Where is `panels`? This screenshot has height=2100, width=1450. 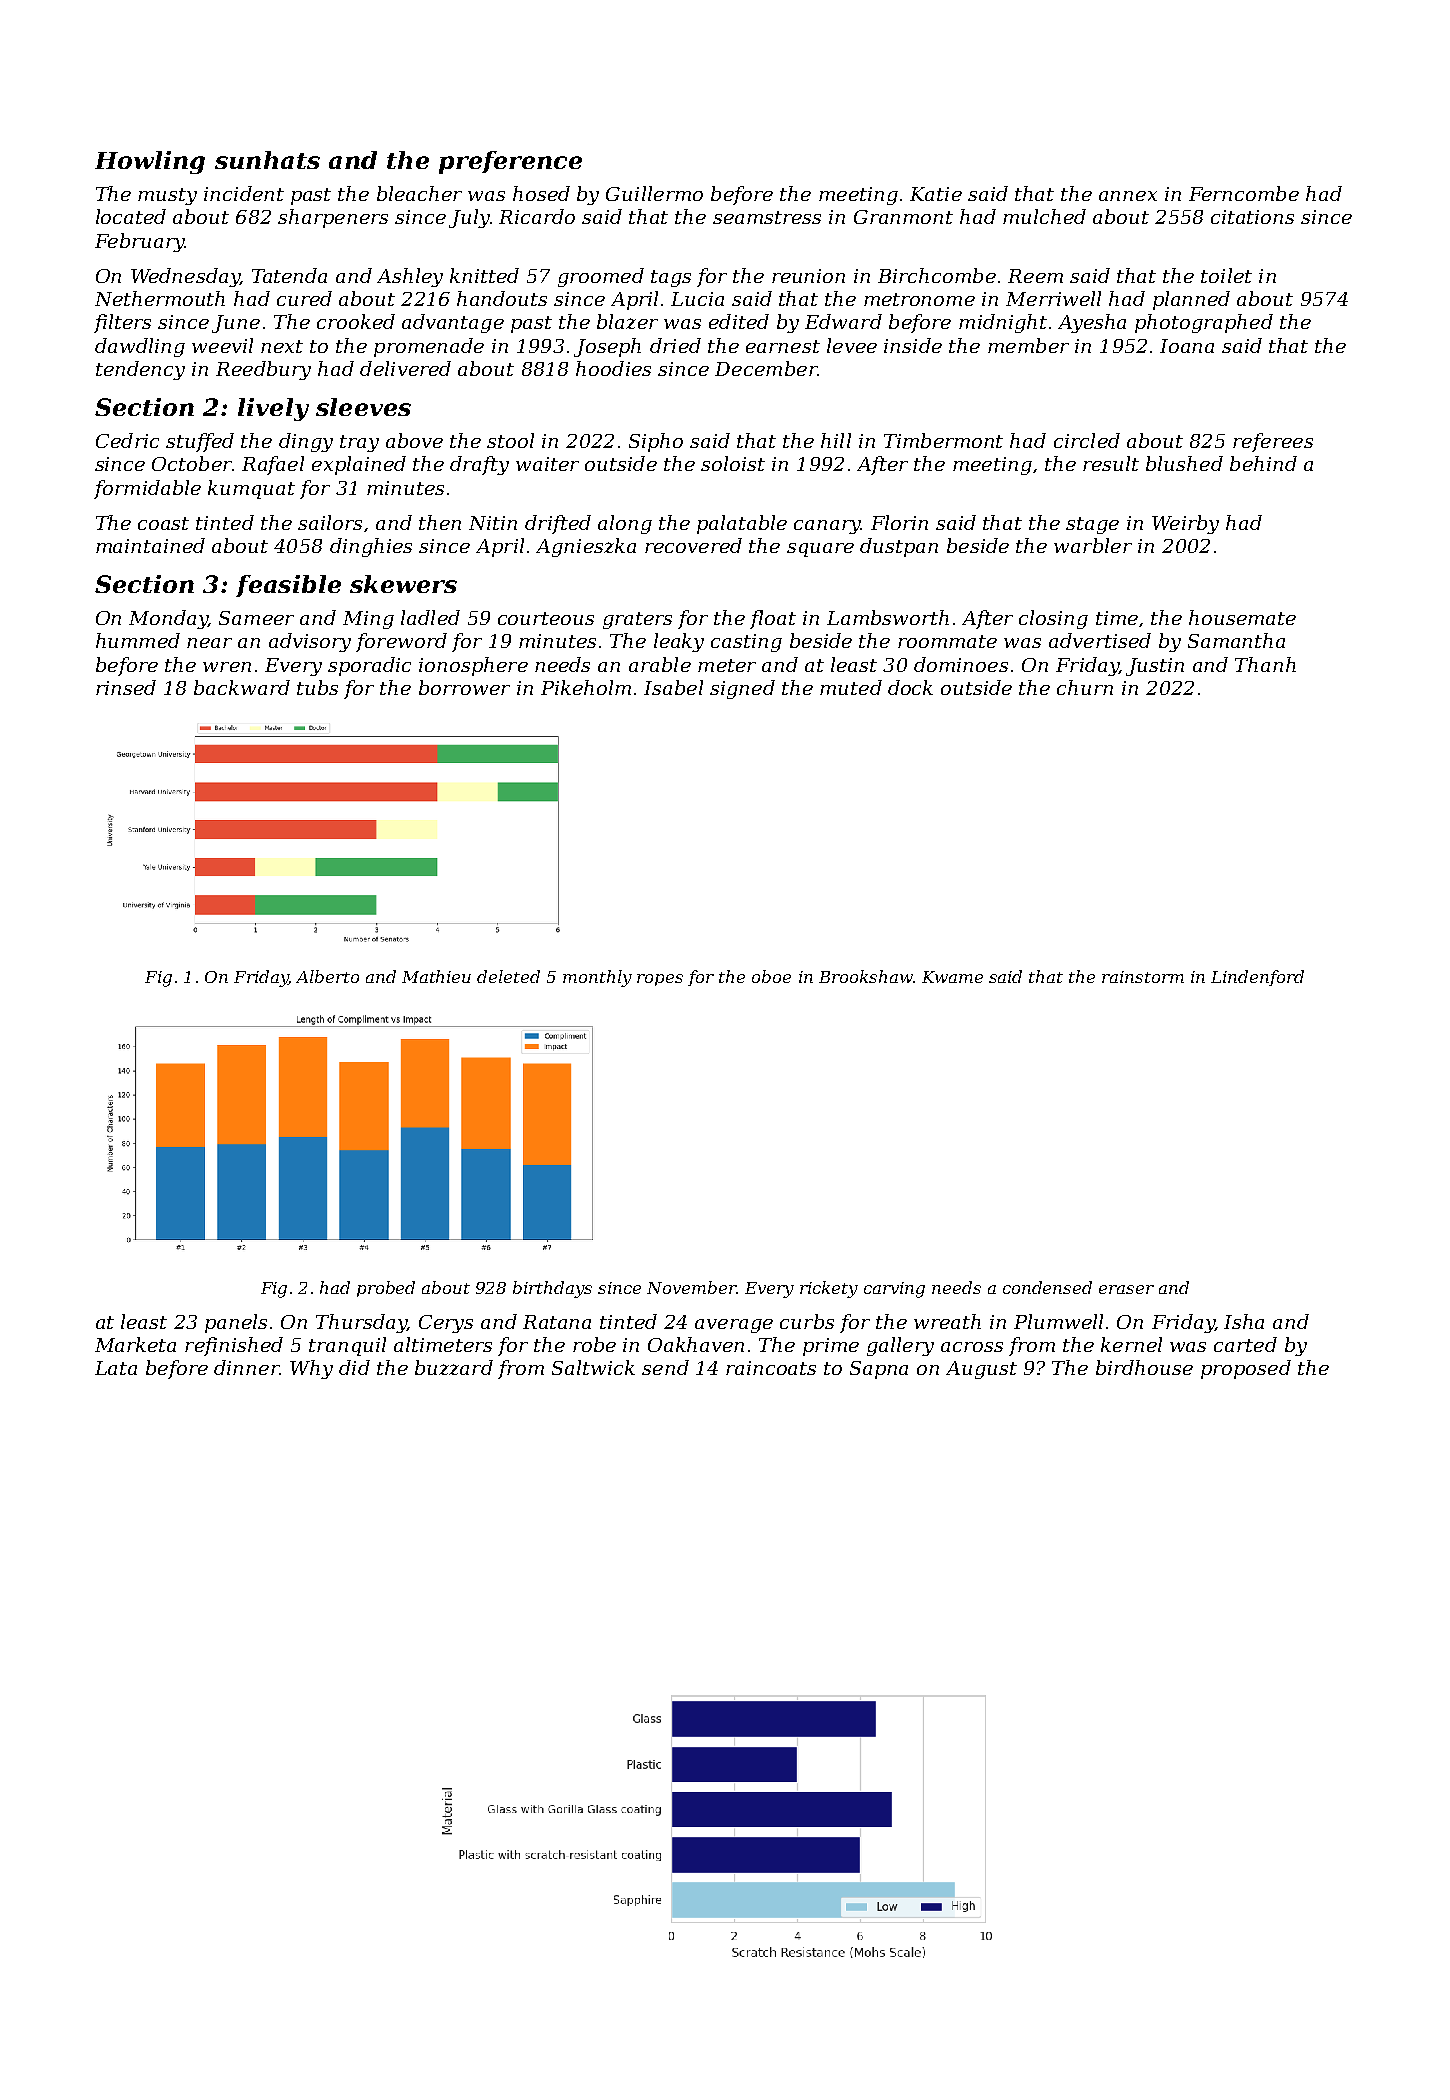 panels is located at coordinates (236, 1323).
